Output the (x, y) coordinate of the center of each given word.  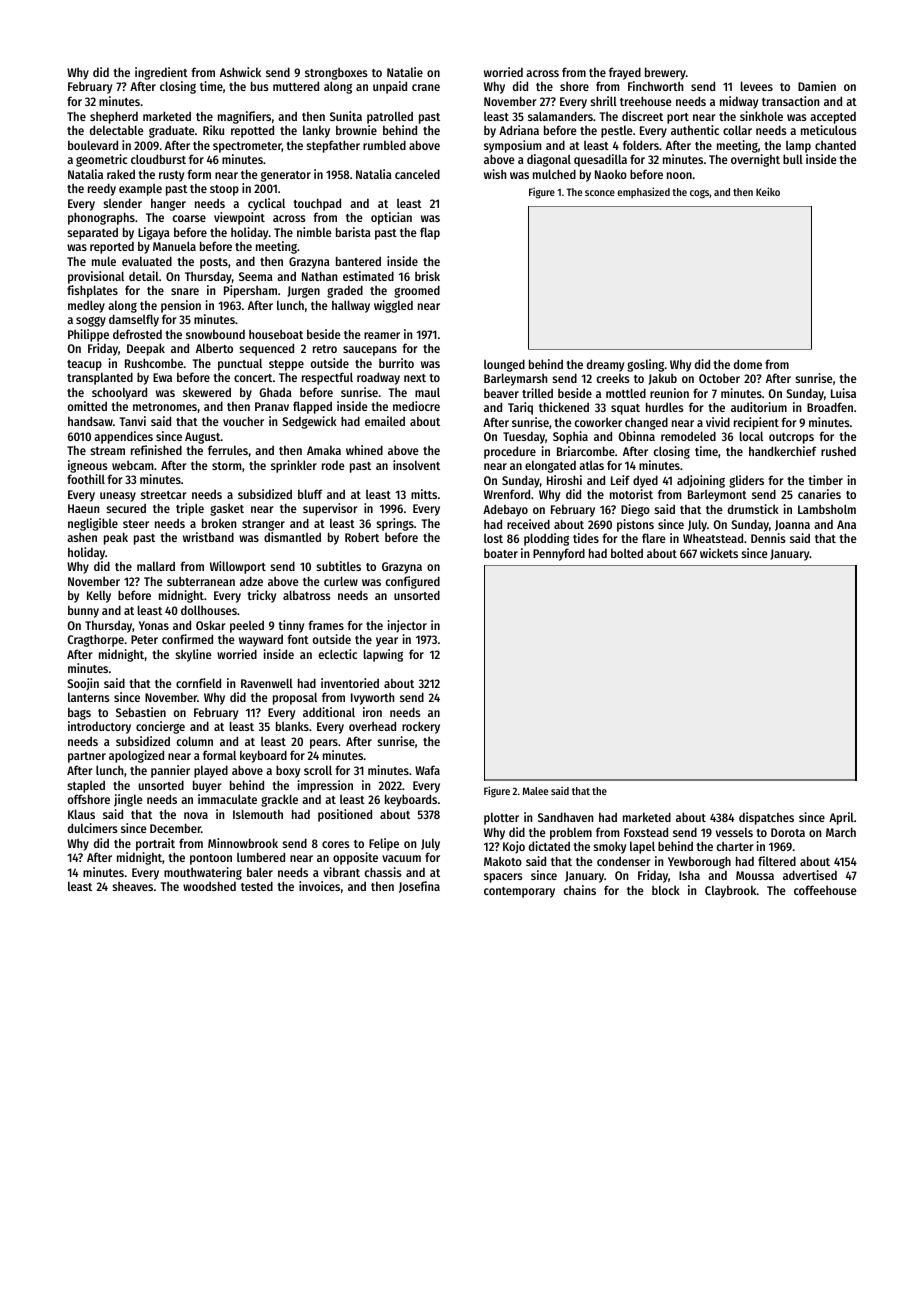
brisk (427, 276)
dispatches (766, 818)
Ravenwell (267, 683)
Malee (535, 791)
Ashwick (240, 72)
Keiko (768, 191)
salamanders (560, 116)
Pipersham (250, 291)
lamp (798, 146)
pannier (170, 771)
